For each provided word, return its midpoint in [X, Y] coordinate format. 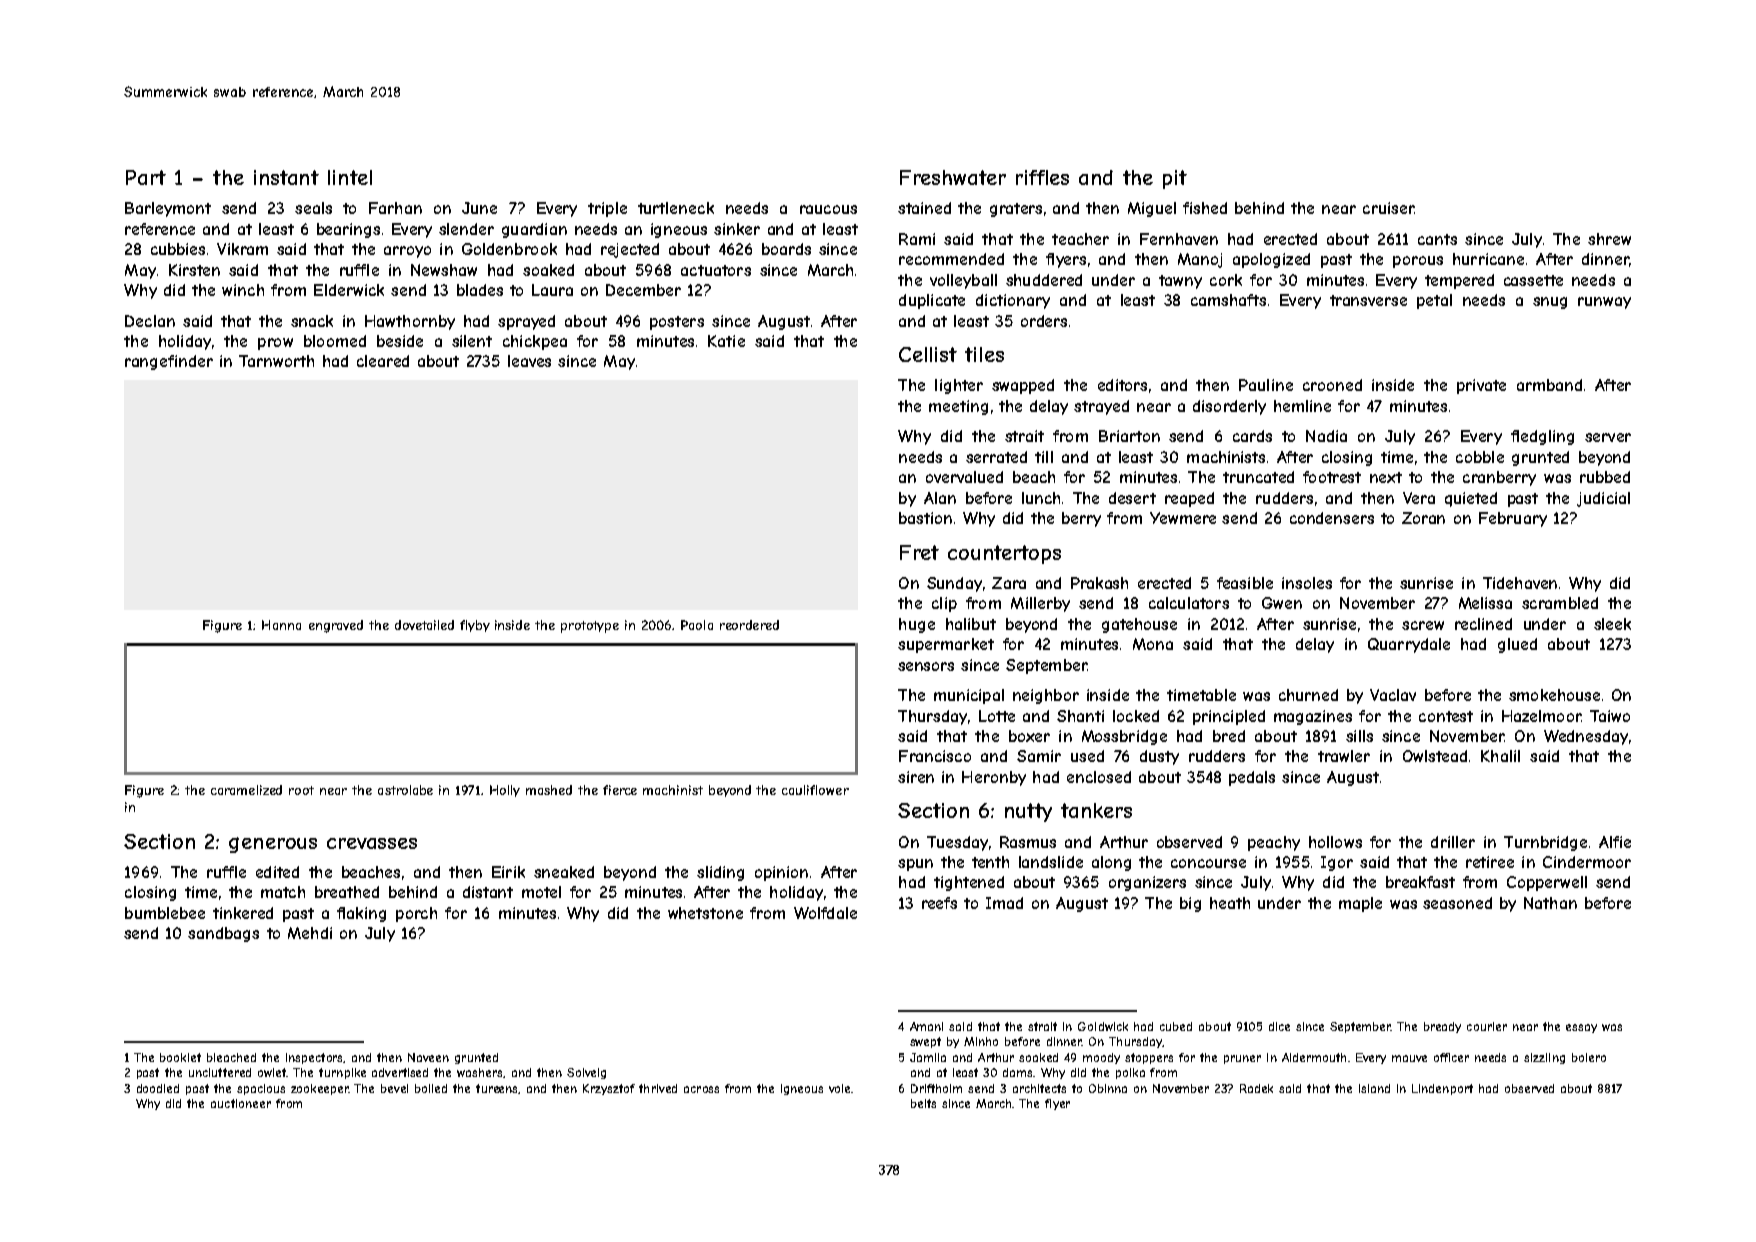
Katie [726, 341]
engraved [336, 626]
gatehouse [1139, 625]
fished [1205, 208]
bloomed [335, 341]
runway [1604, 303]
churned [1308, 695]
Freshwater [953, 177]
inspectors [315, 1058]
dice [1279, 1026]
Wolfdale [825, 913]
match [283, 892]
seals [313, 208]
